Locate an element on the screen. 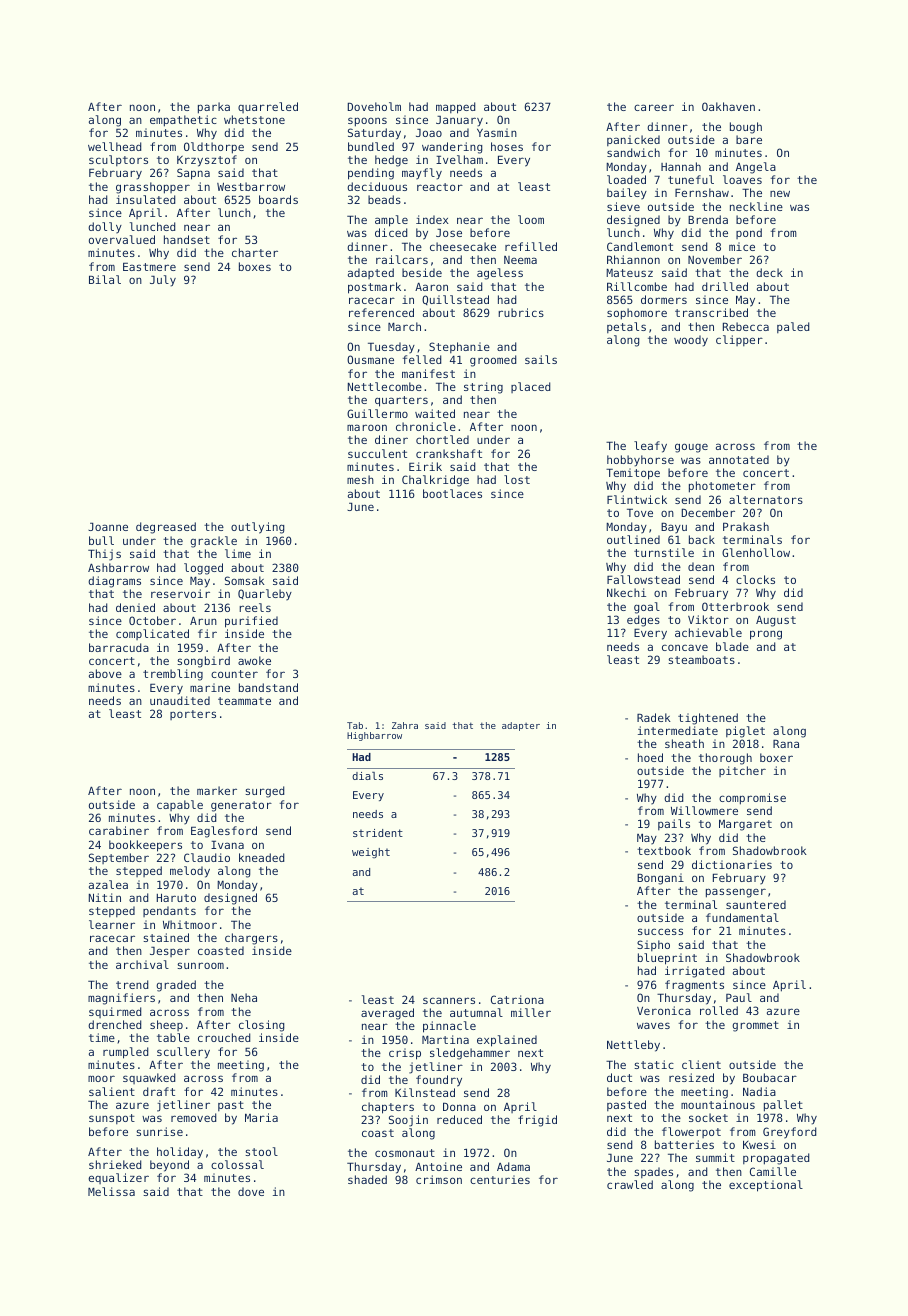 This screenshot has height=1316, width=908. mapped is located at coordinates (456, 108).
